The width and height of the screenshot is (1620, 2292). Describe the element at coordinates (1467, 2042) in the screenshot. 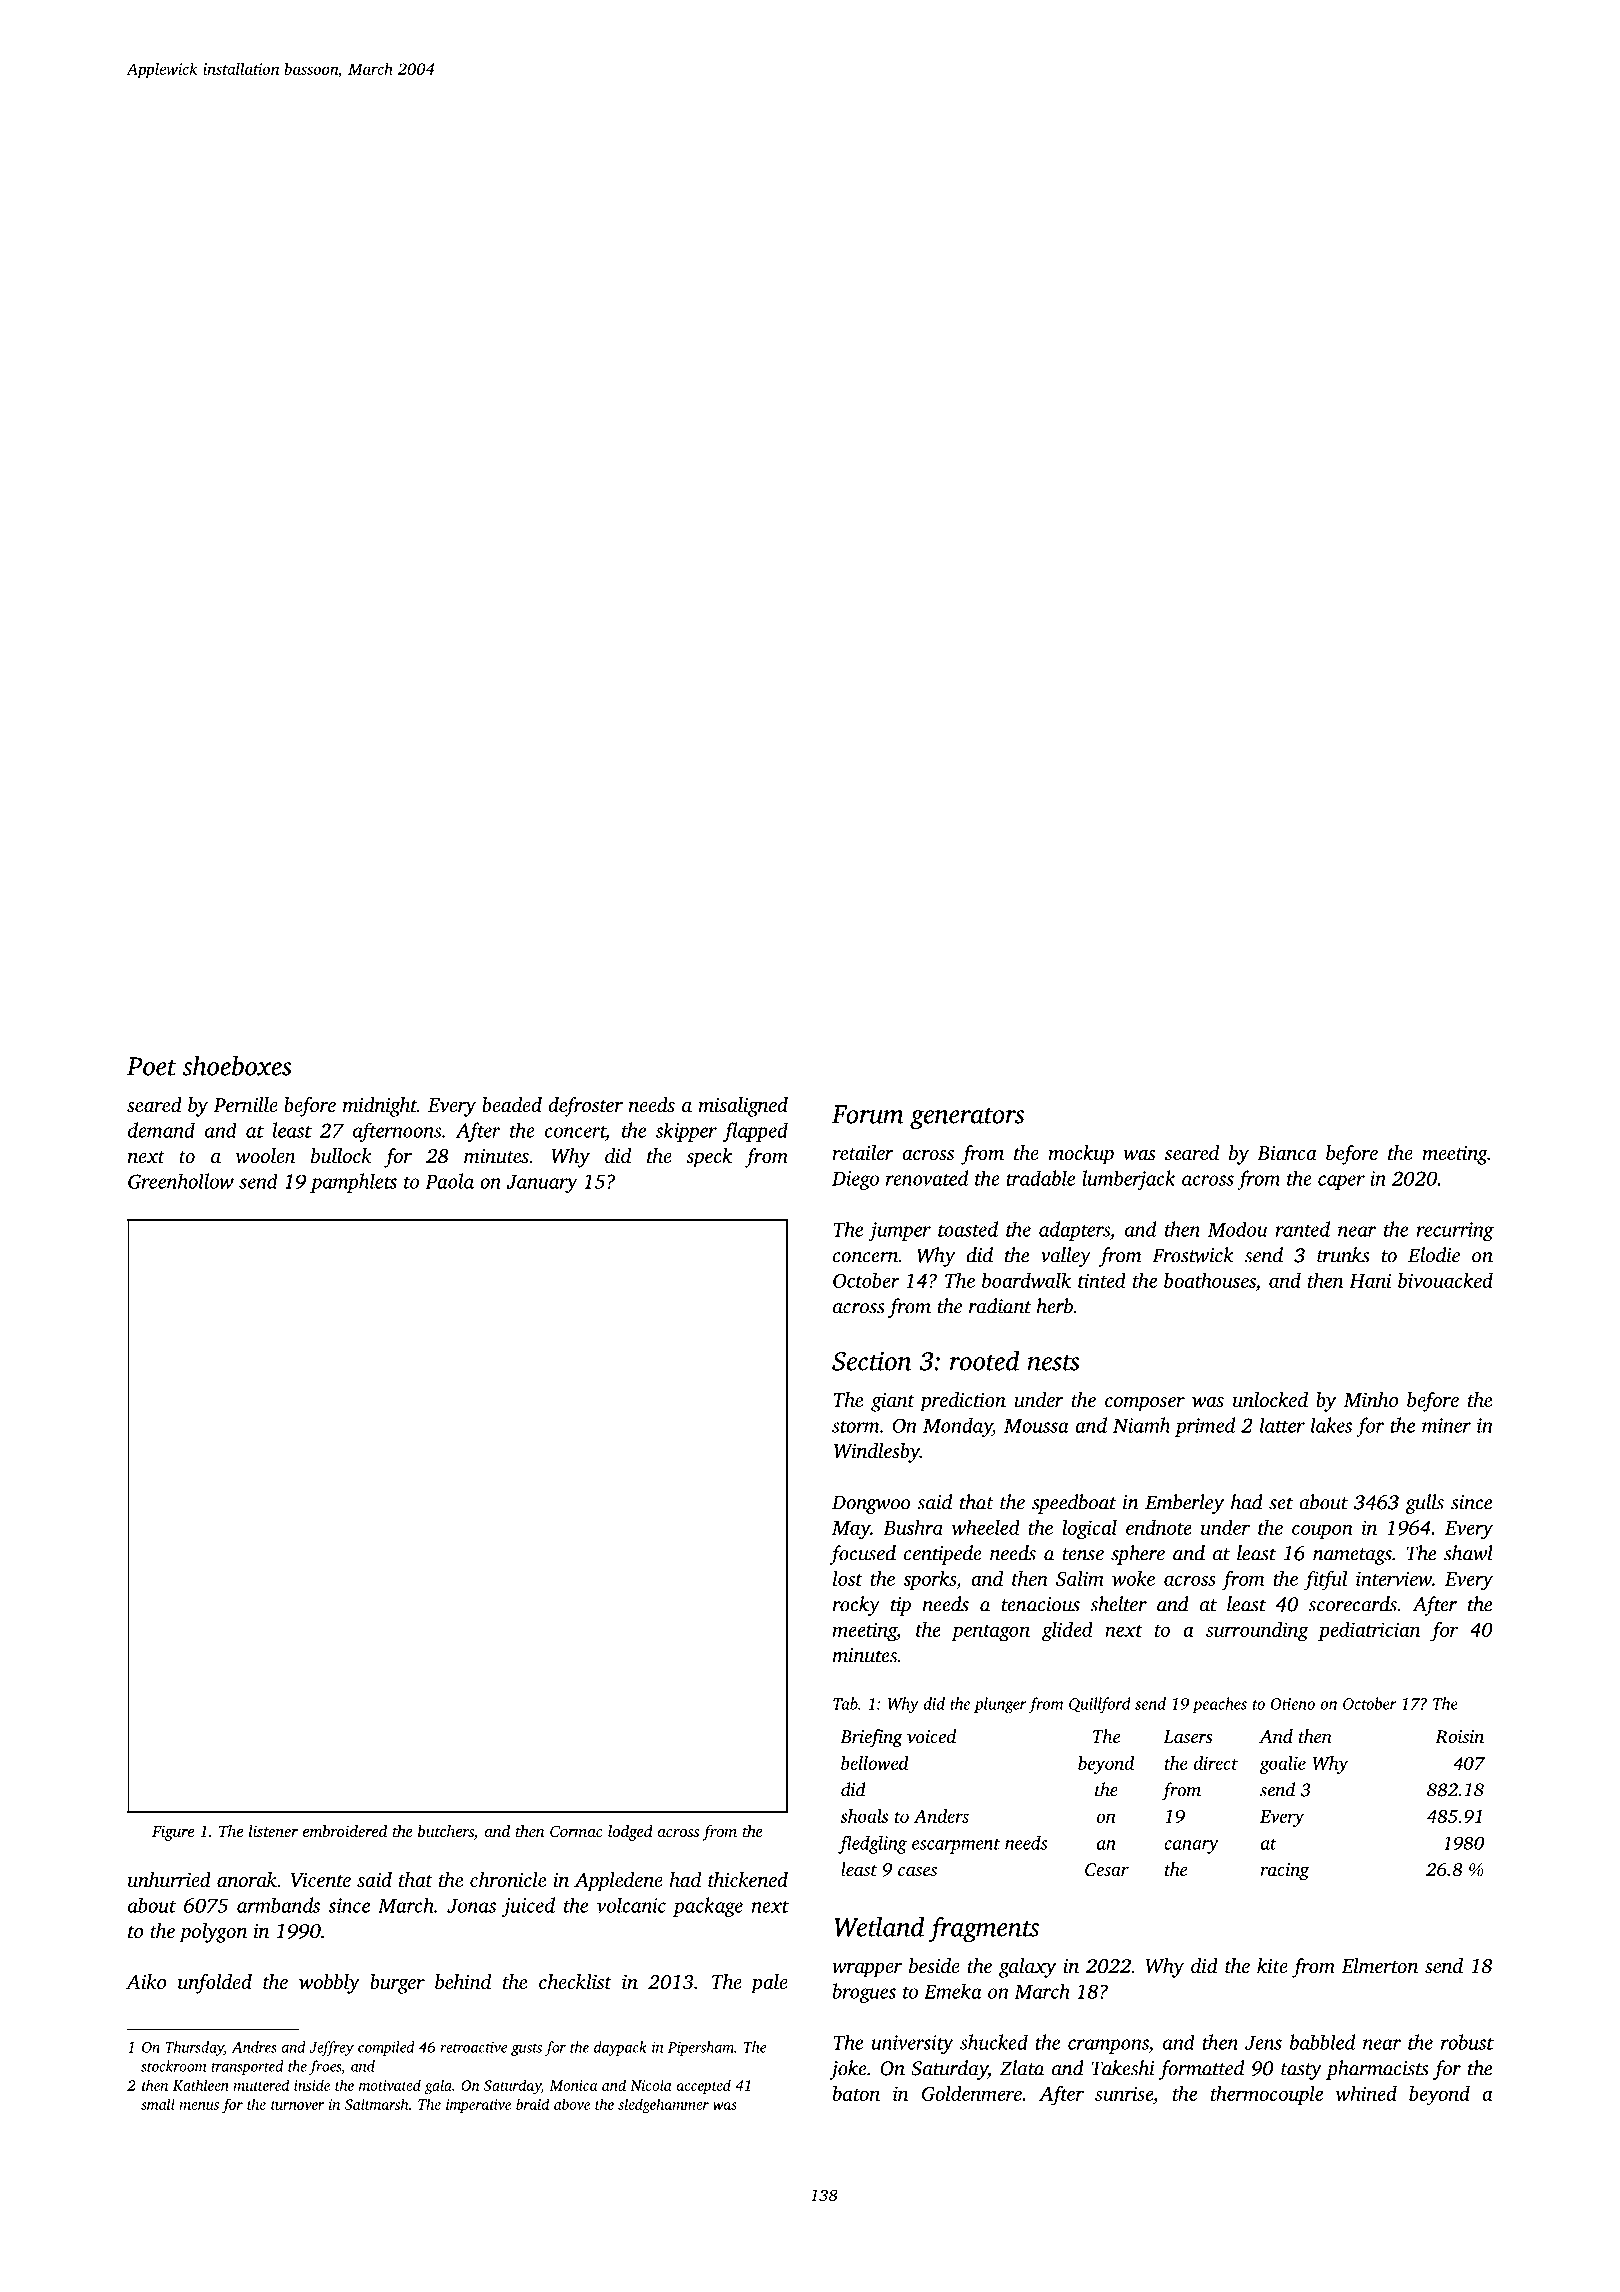

I see `robust` at that location.
